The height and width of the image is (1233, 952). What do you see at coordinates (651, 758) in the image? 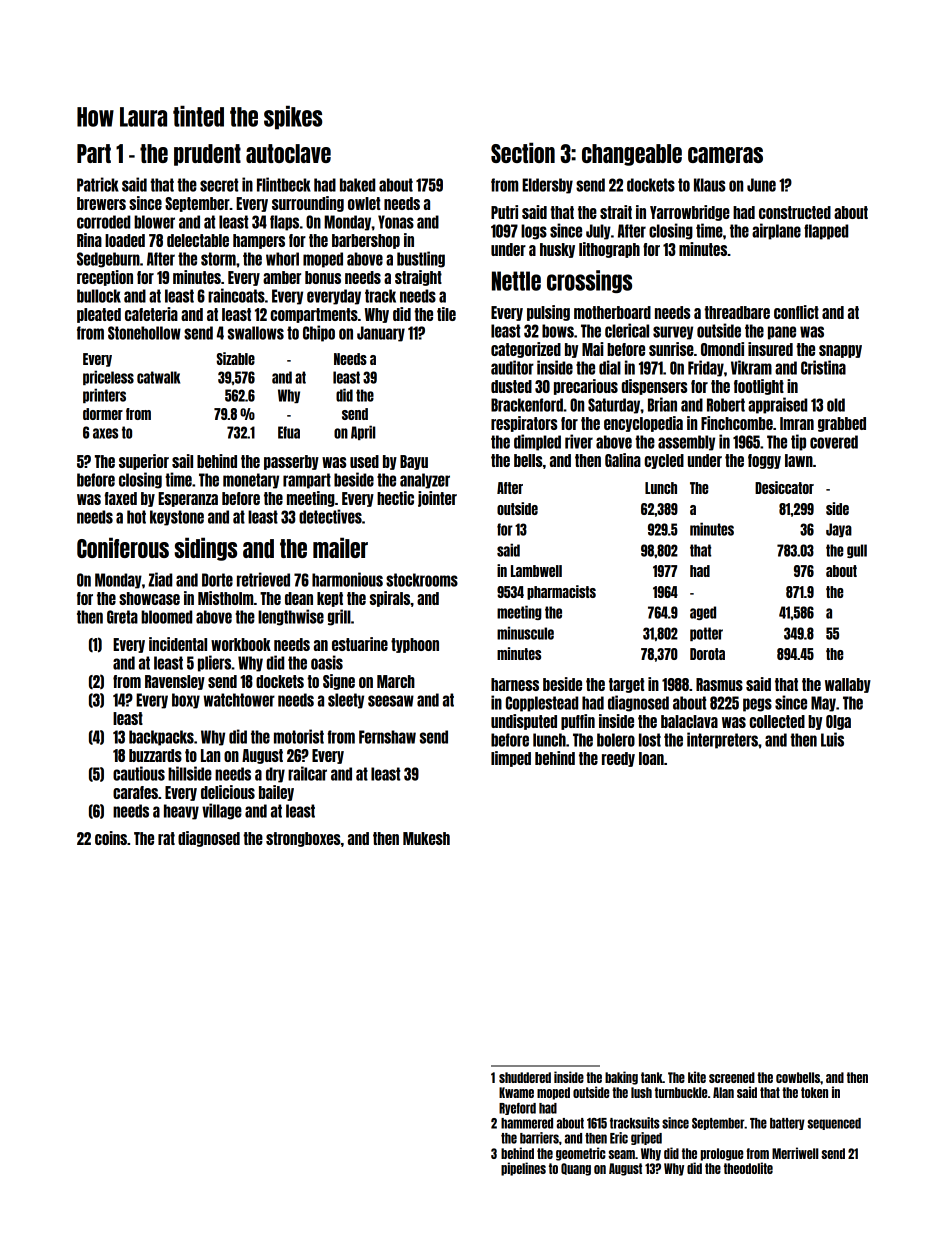
I see `loan` at bounding box center [651, 758].
